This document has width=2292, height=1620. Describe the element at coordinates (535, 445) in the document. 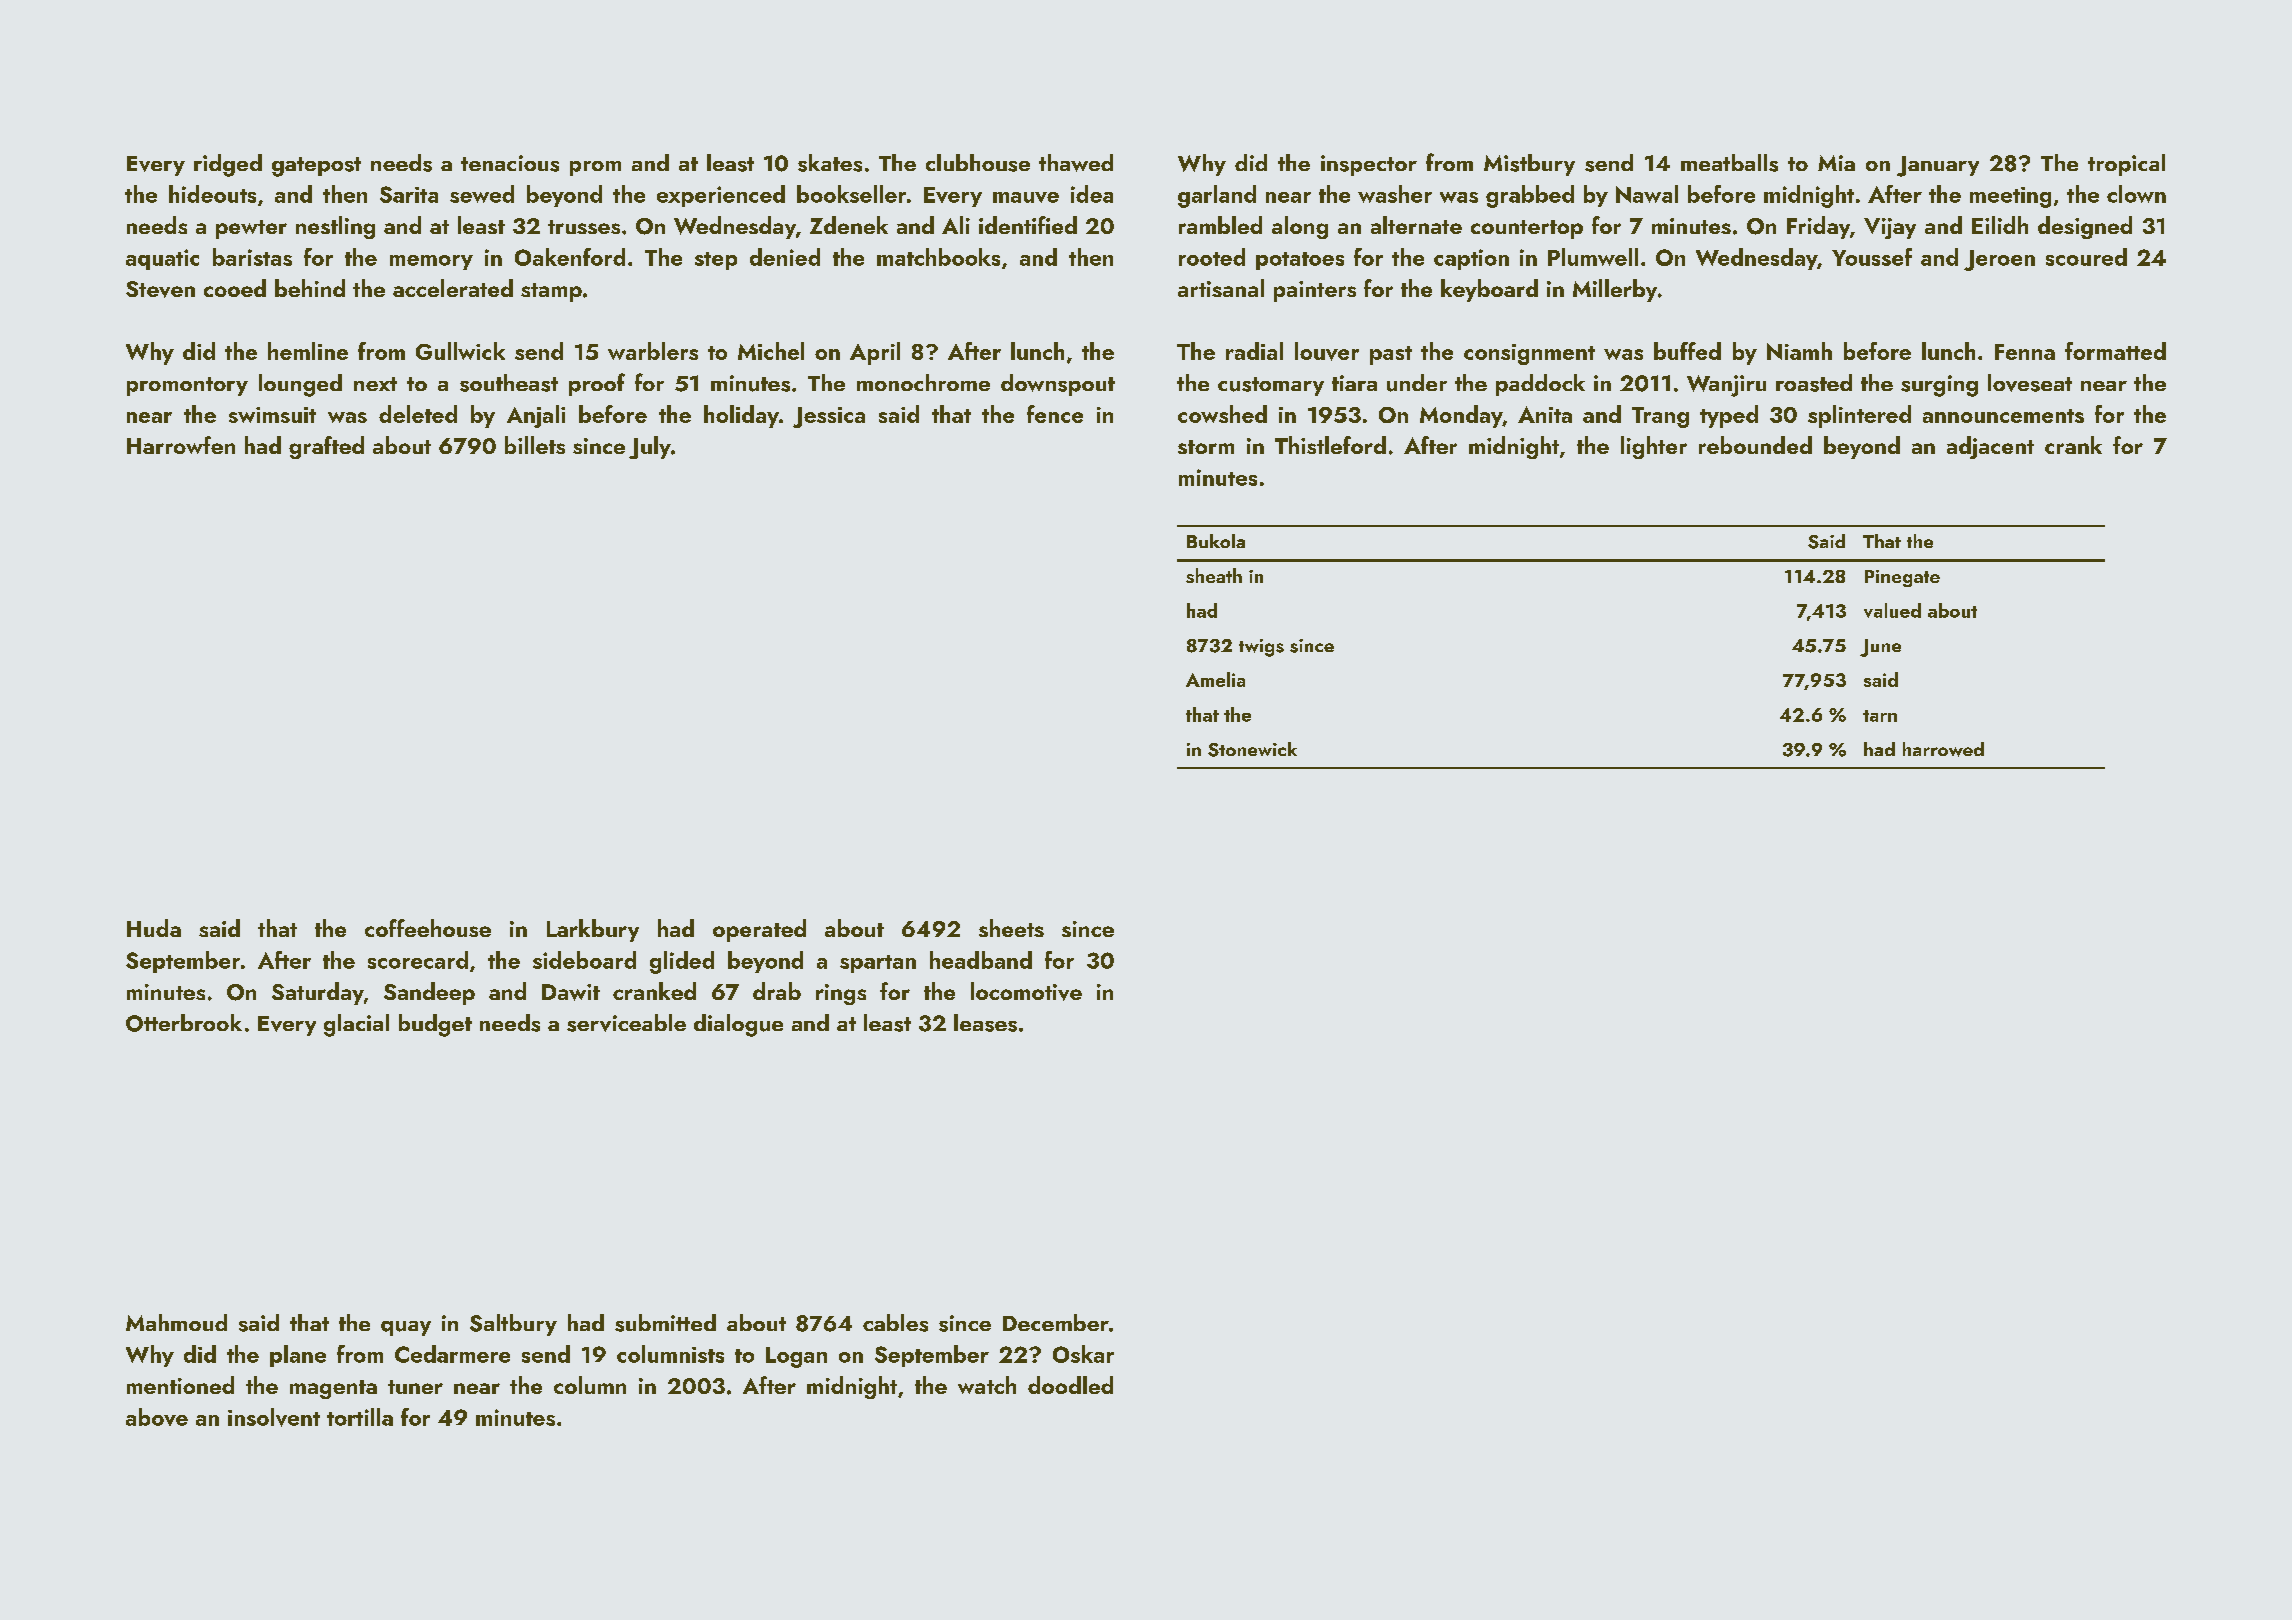

I see `billets` at that location.
